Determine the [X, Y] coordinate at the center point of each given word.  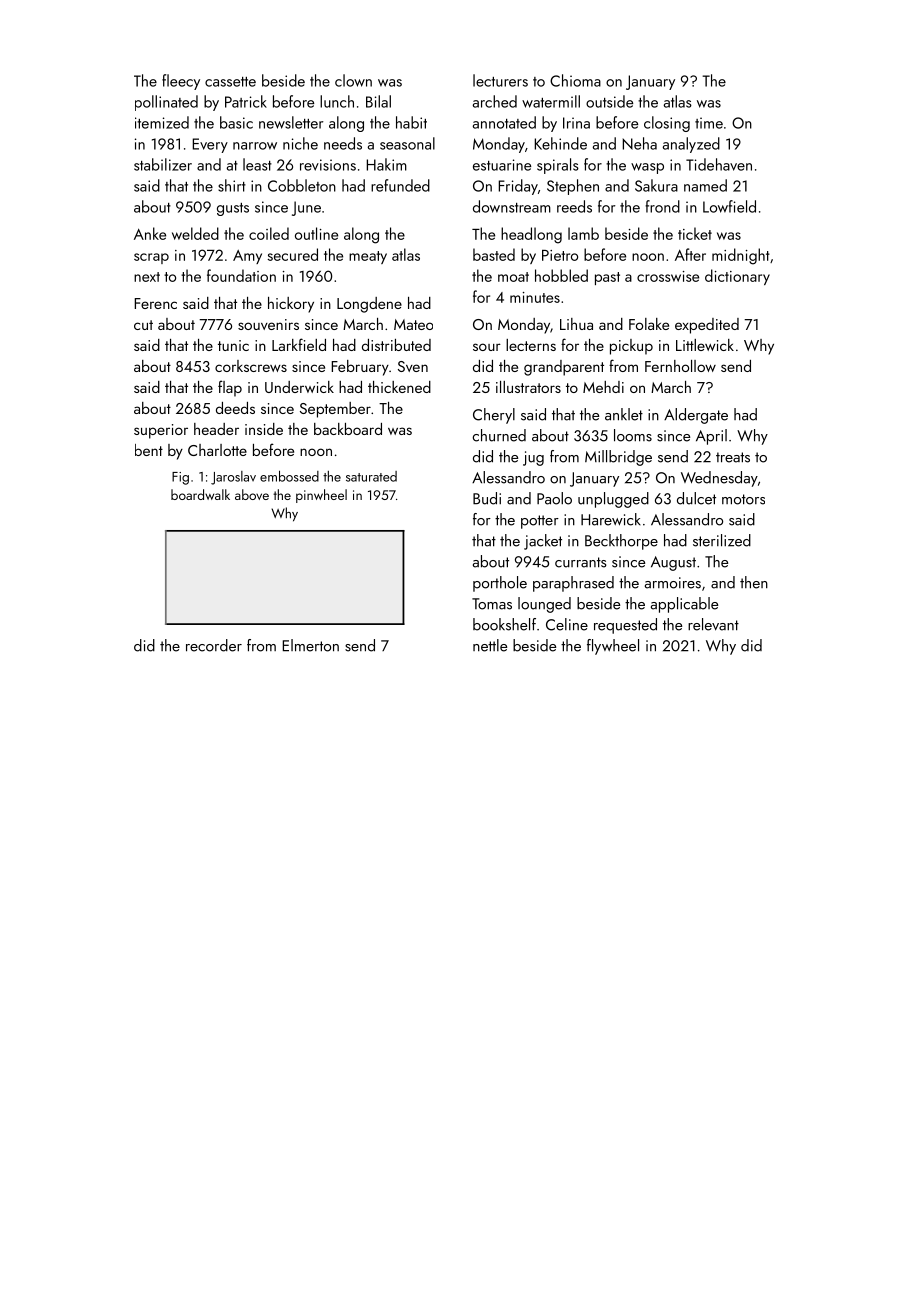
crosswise [668, 276]
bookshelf [504, 624]
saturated [371, 476]
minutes [535, 297]
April [711, 437]
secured [293, 254]
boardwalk [200, 494]
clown [353, 80]
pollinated [166, 103]
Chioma [575, 80]
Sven [413, 366]
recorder [214, 645]
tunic [233, 345]
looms [633, 435]
